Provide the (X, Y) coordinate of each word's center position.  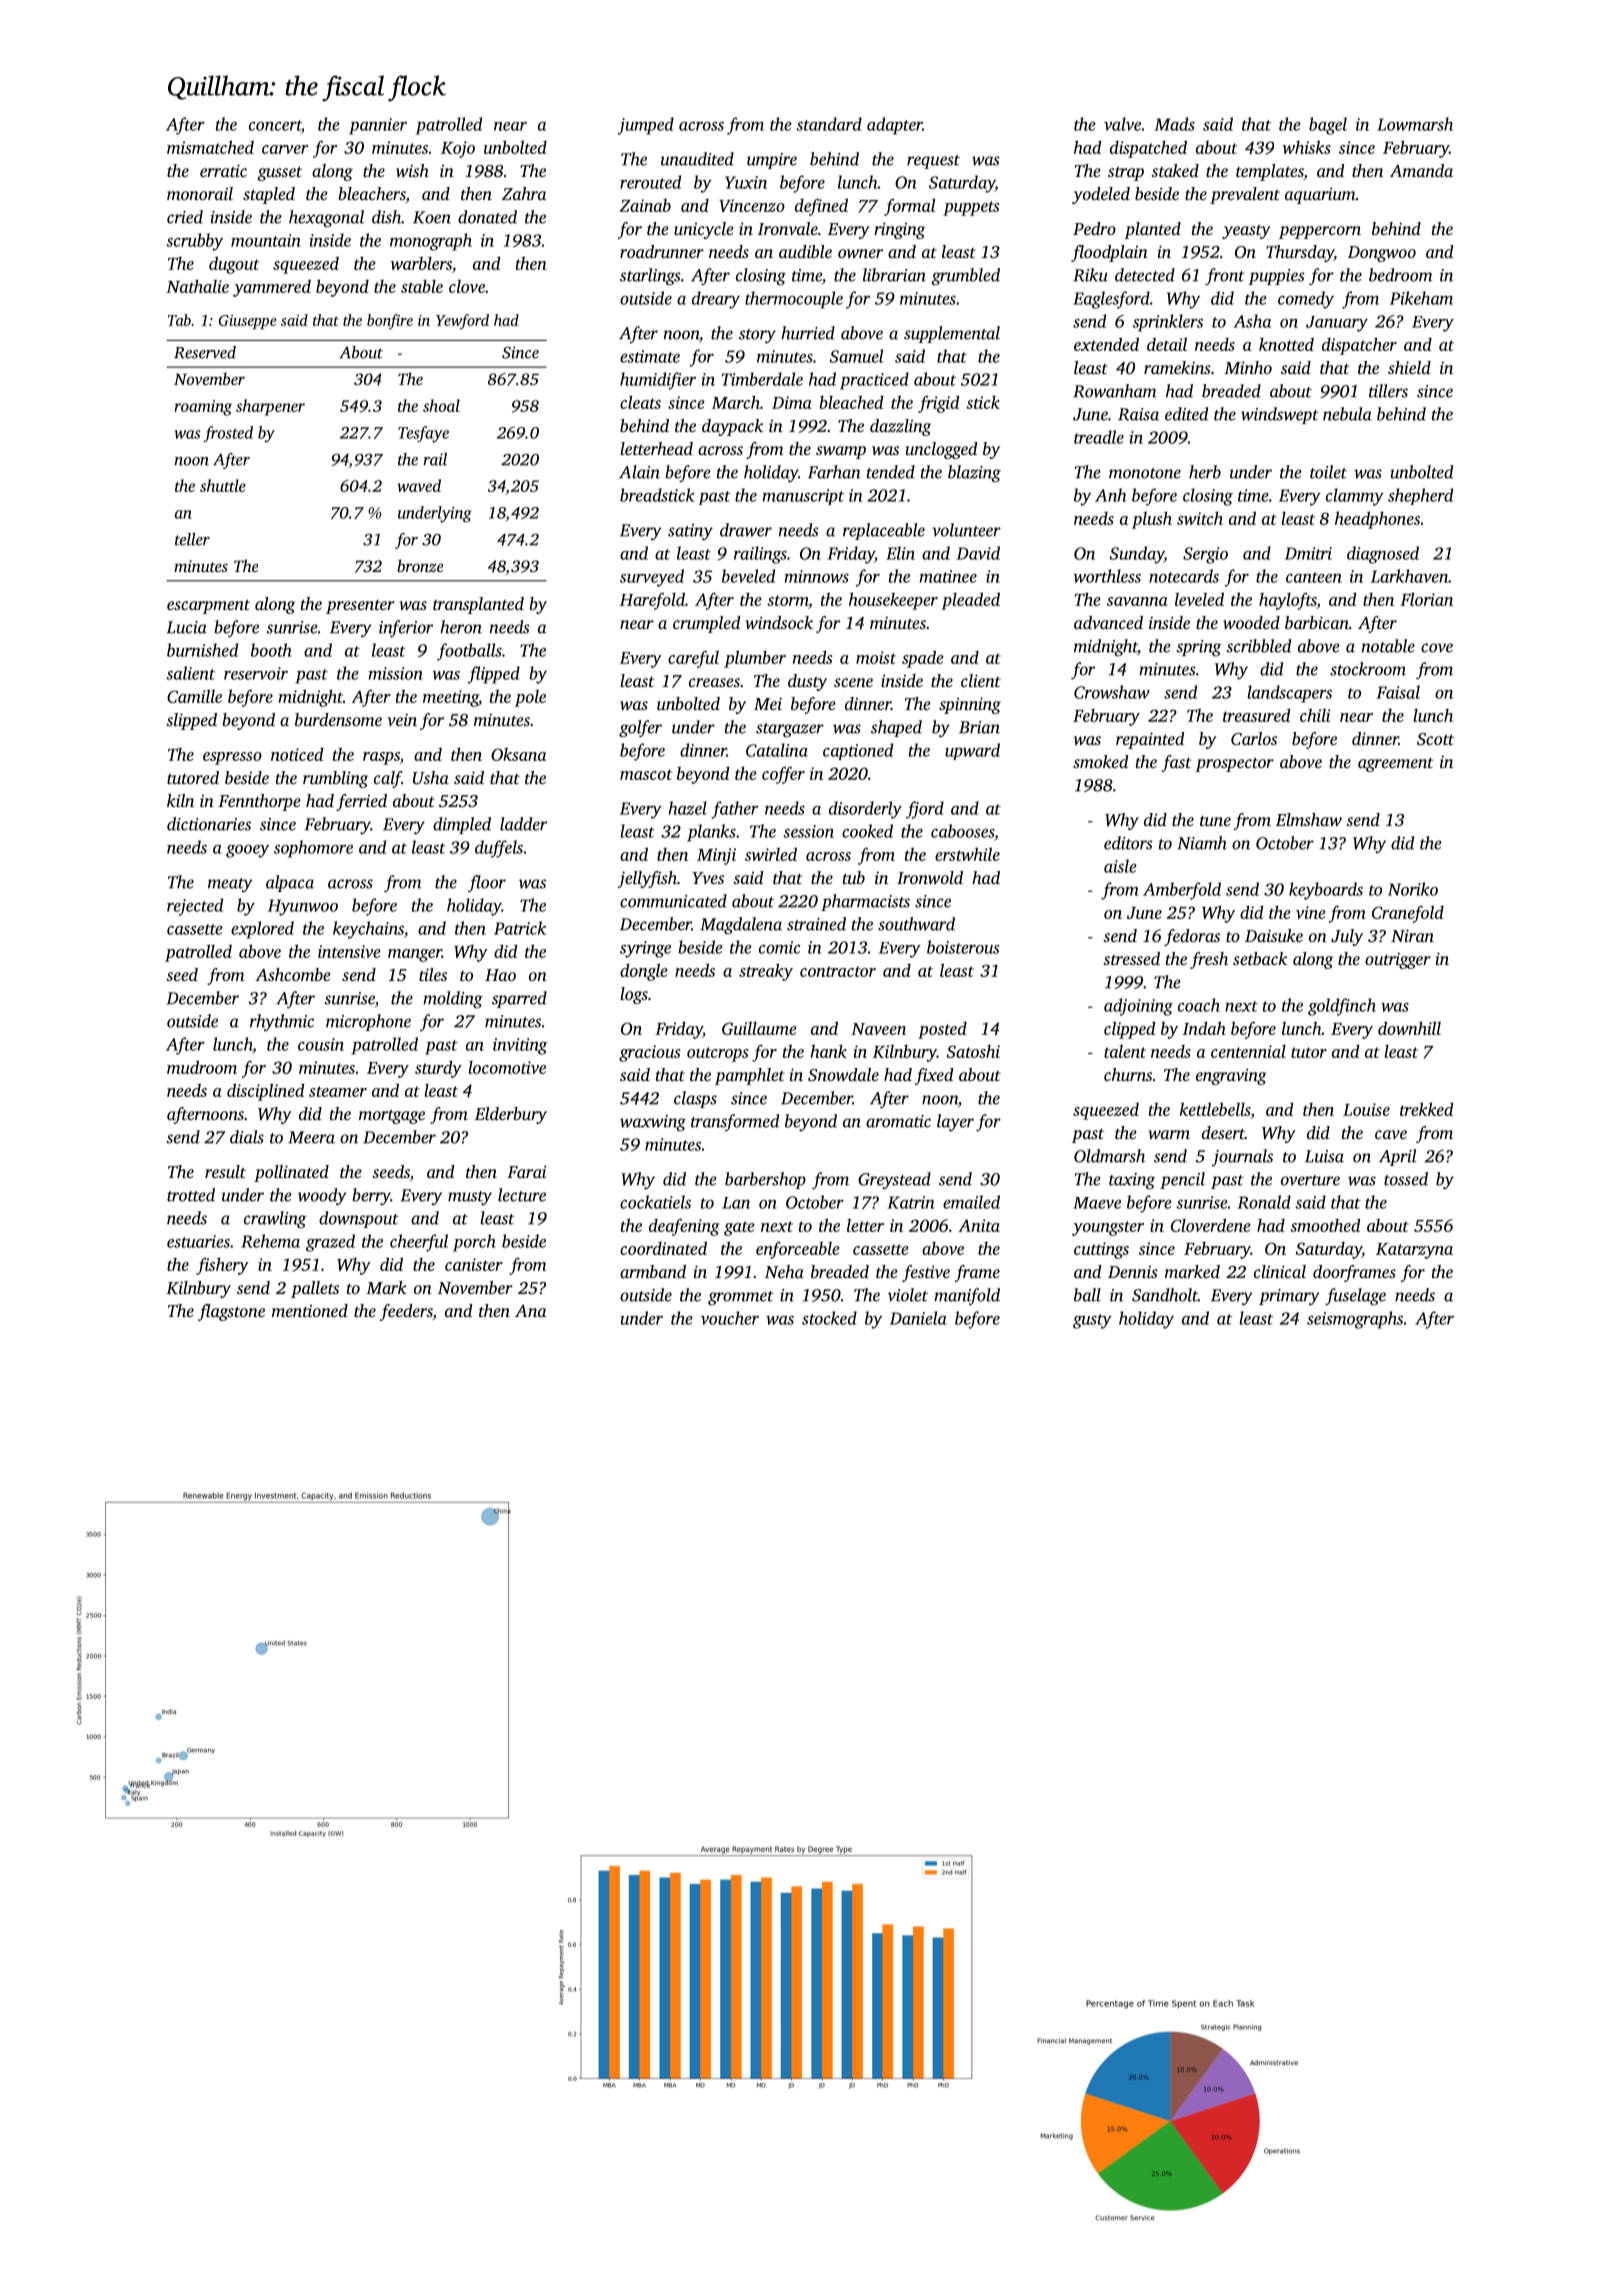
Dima (792, 402)
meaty (230, 885)
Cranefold (1408, 914)
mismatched (210, 147)
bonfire (390, 321)
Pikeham (1421, 298)
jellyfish (647, 879)
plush (1152, 520)
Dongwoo (1382, 254)
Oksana (518, 754)
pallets (315, 1289)
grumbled (966, 276)
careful (693, 659)
